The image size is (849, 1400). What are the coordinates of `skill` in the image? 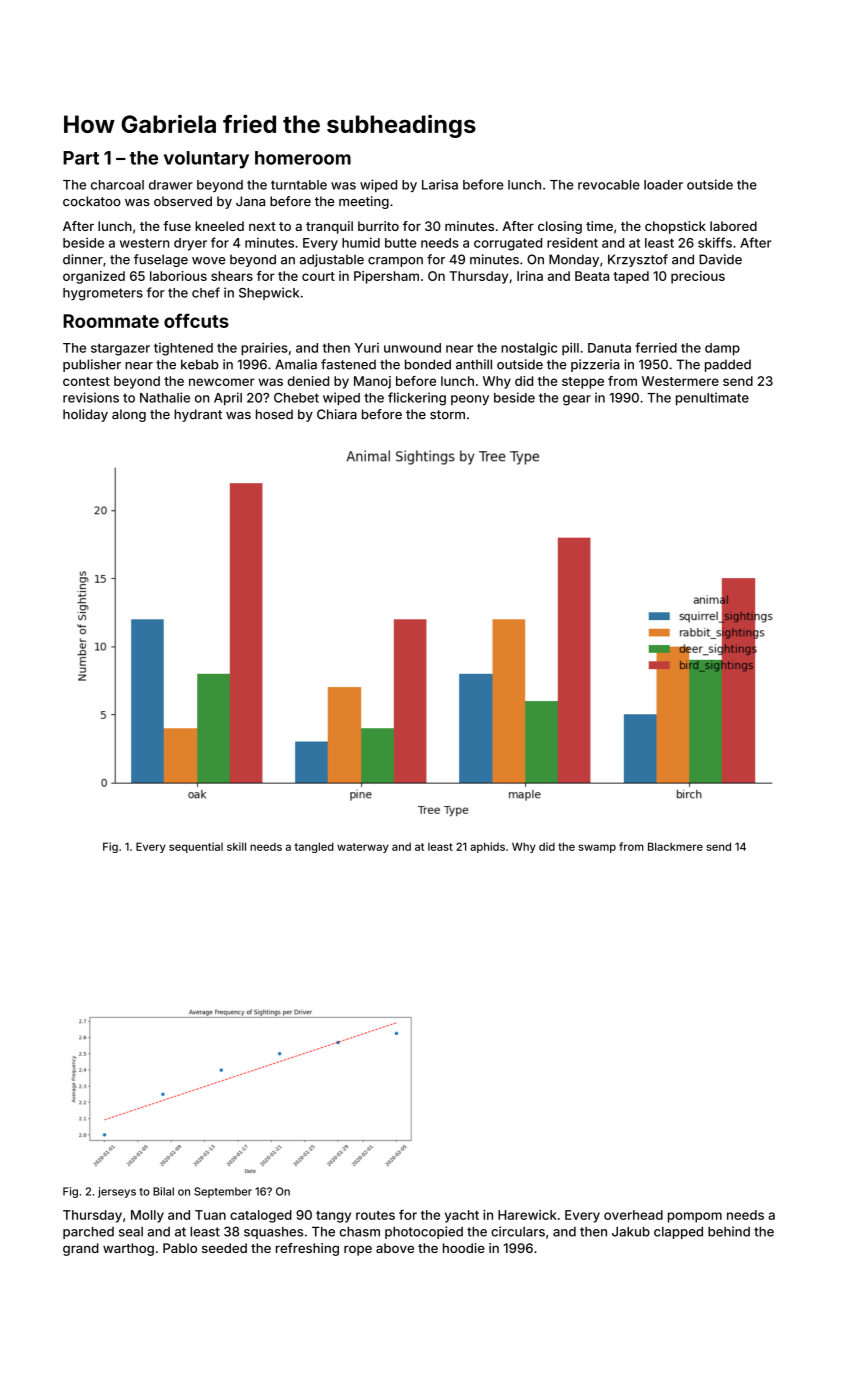 It's located at (236, 846).
